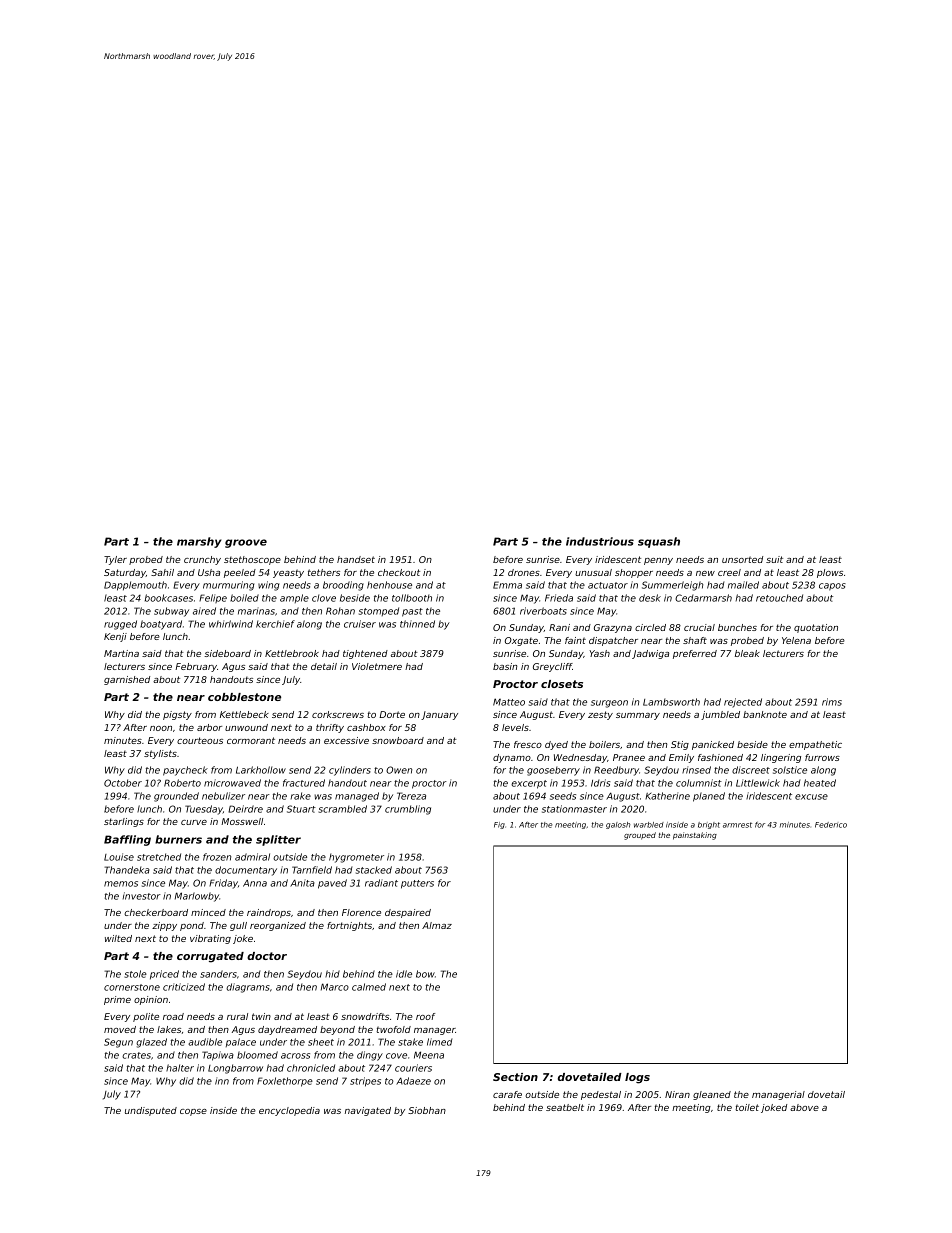 The height and width of the document is (1233, 952). Describe the element at coordinates (365, 1016) in the document. I see `snowdrifts` at that location.
